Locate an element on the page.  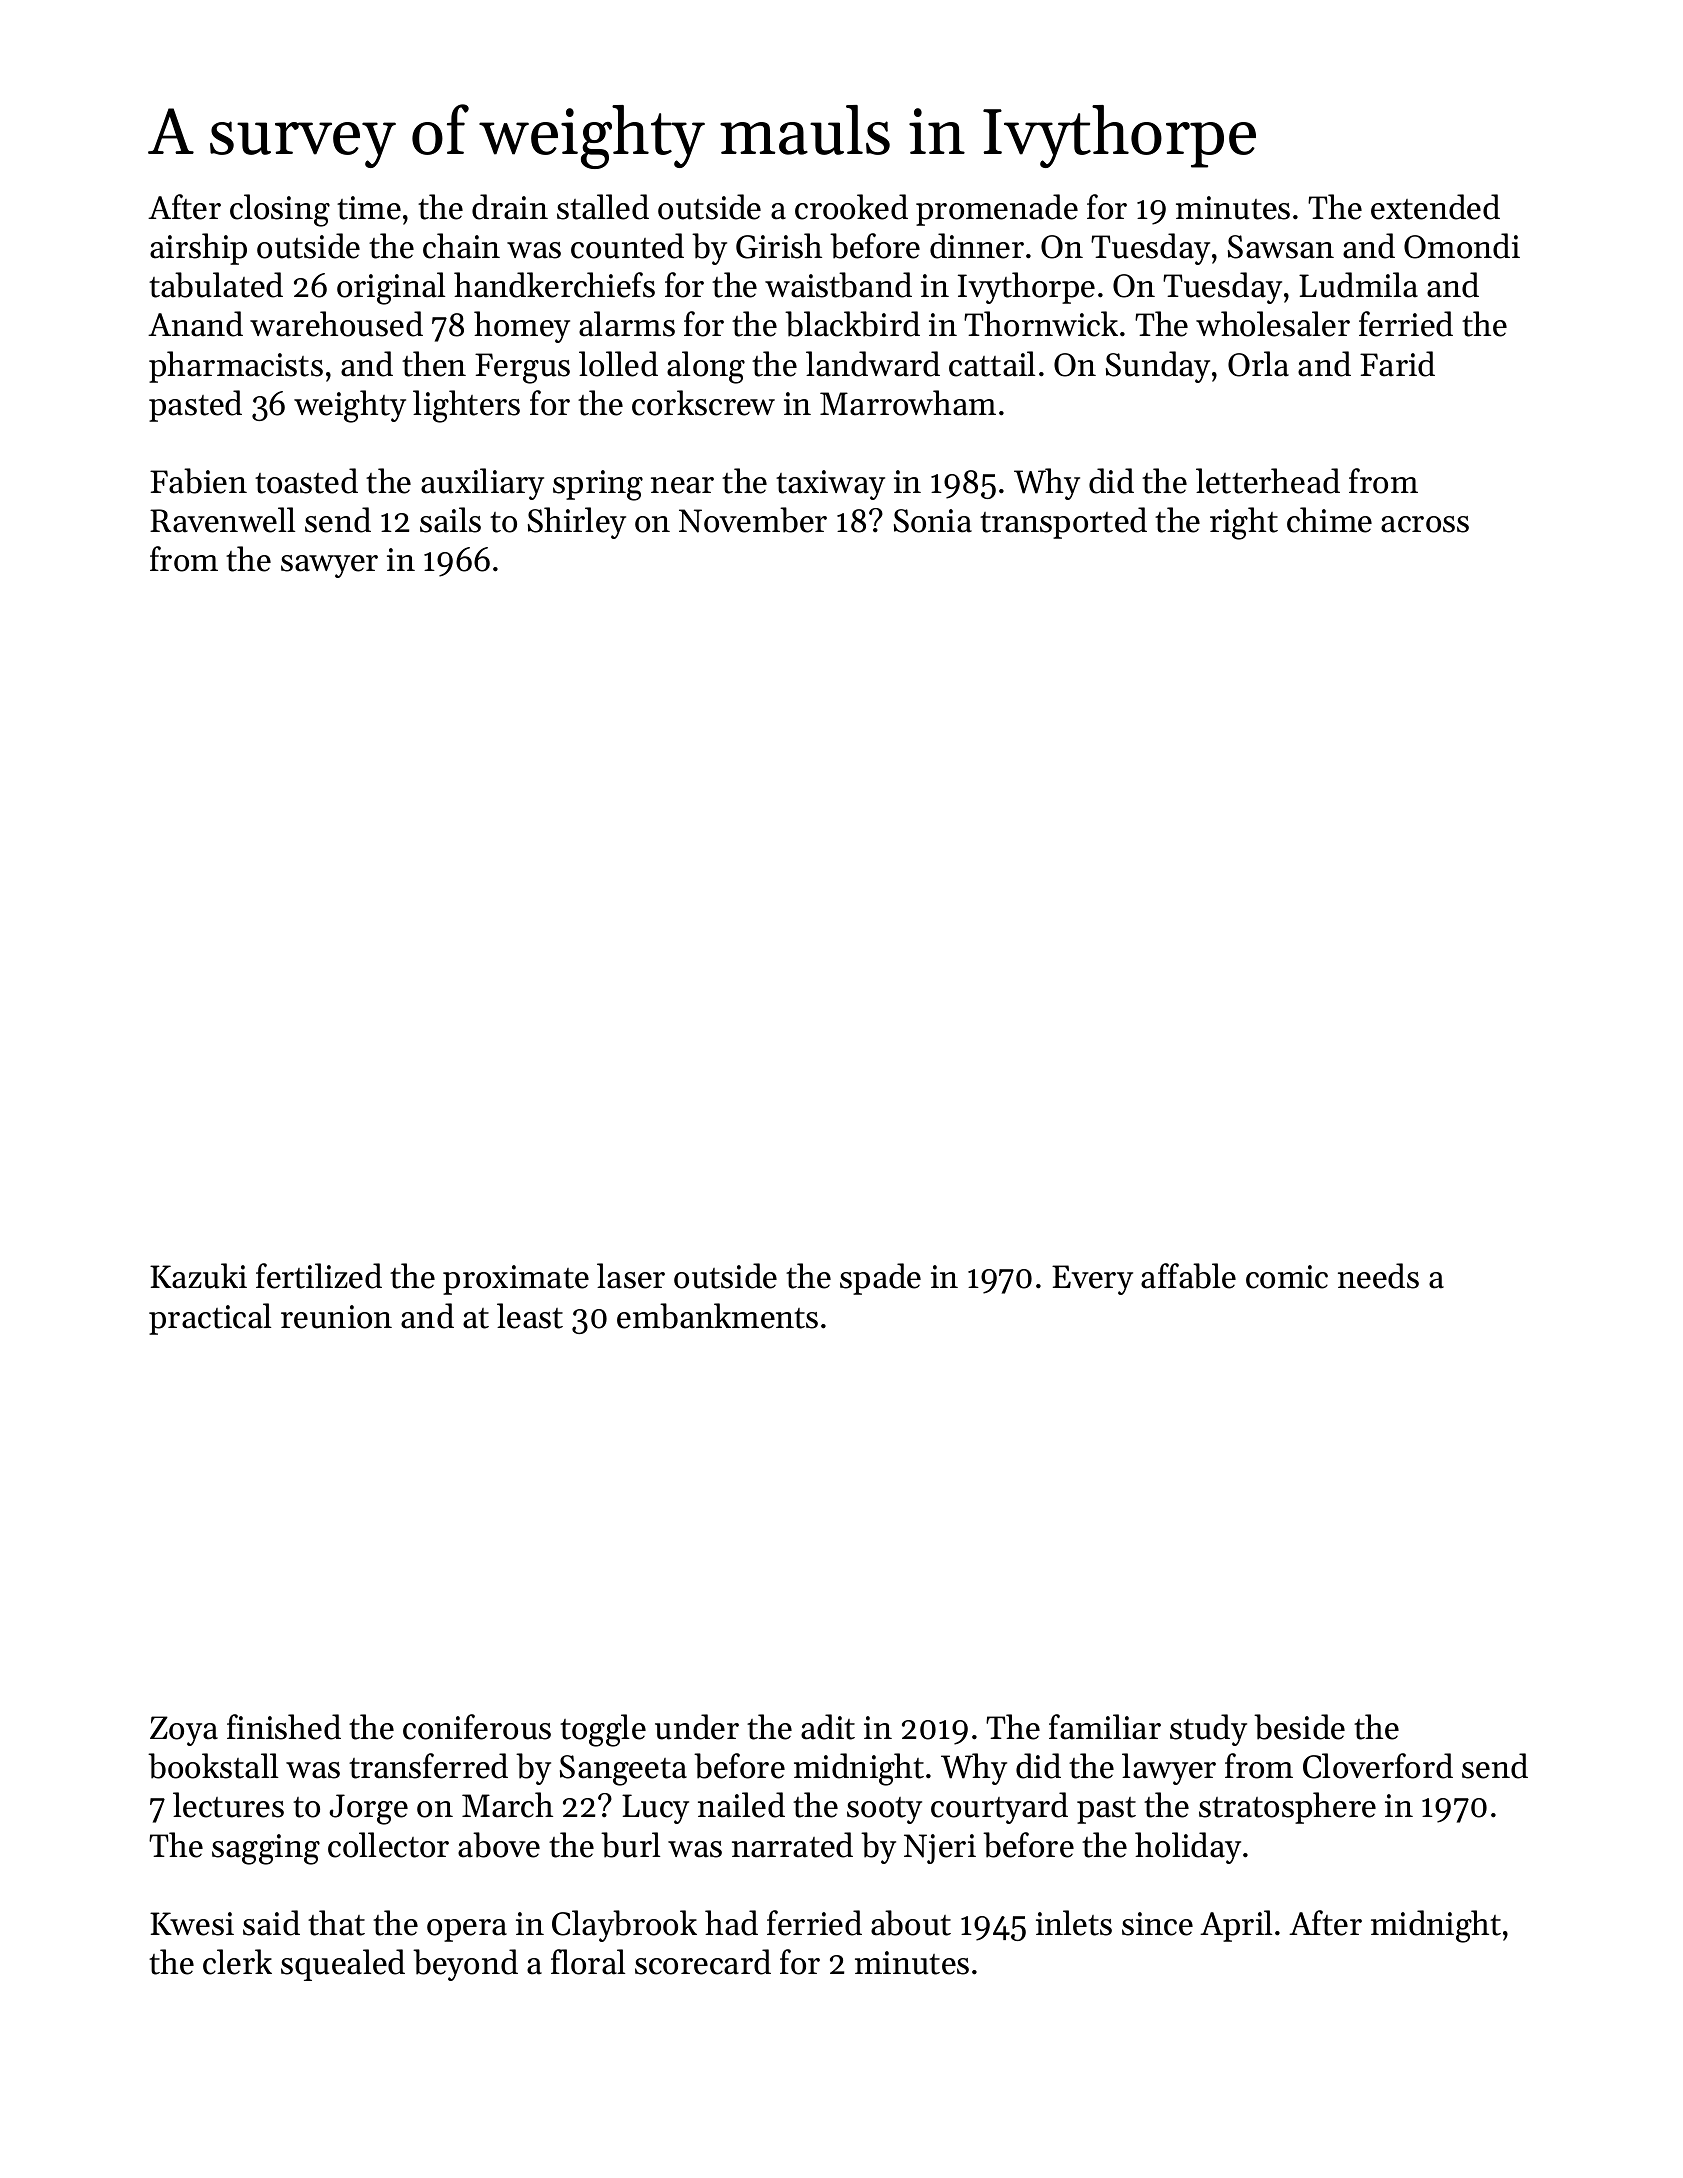
across is located at coordinates (1425, 524).
